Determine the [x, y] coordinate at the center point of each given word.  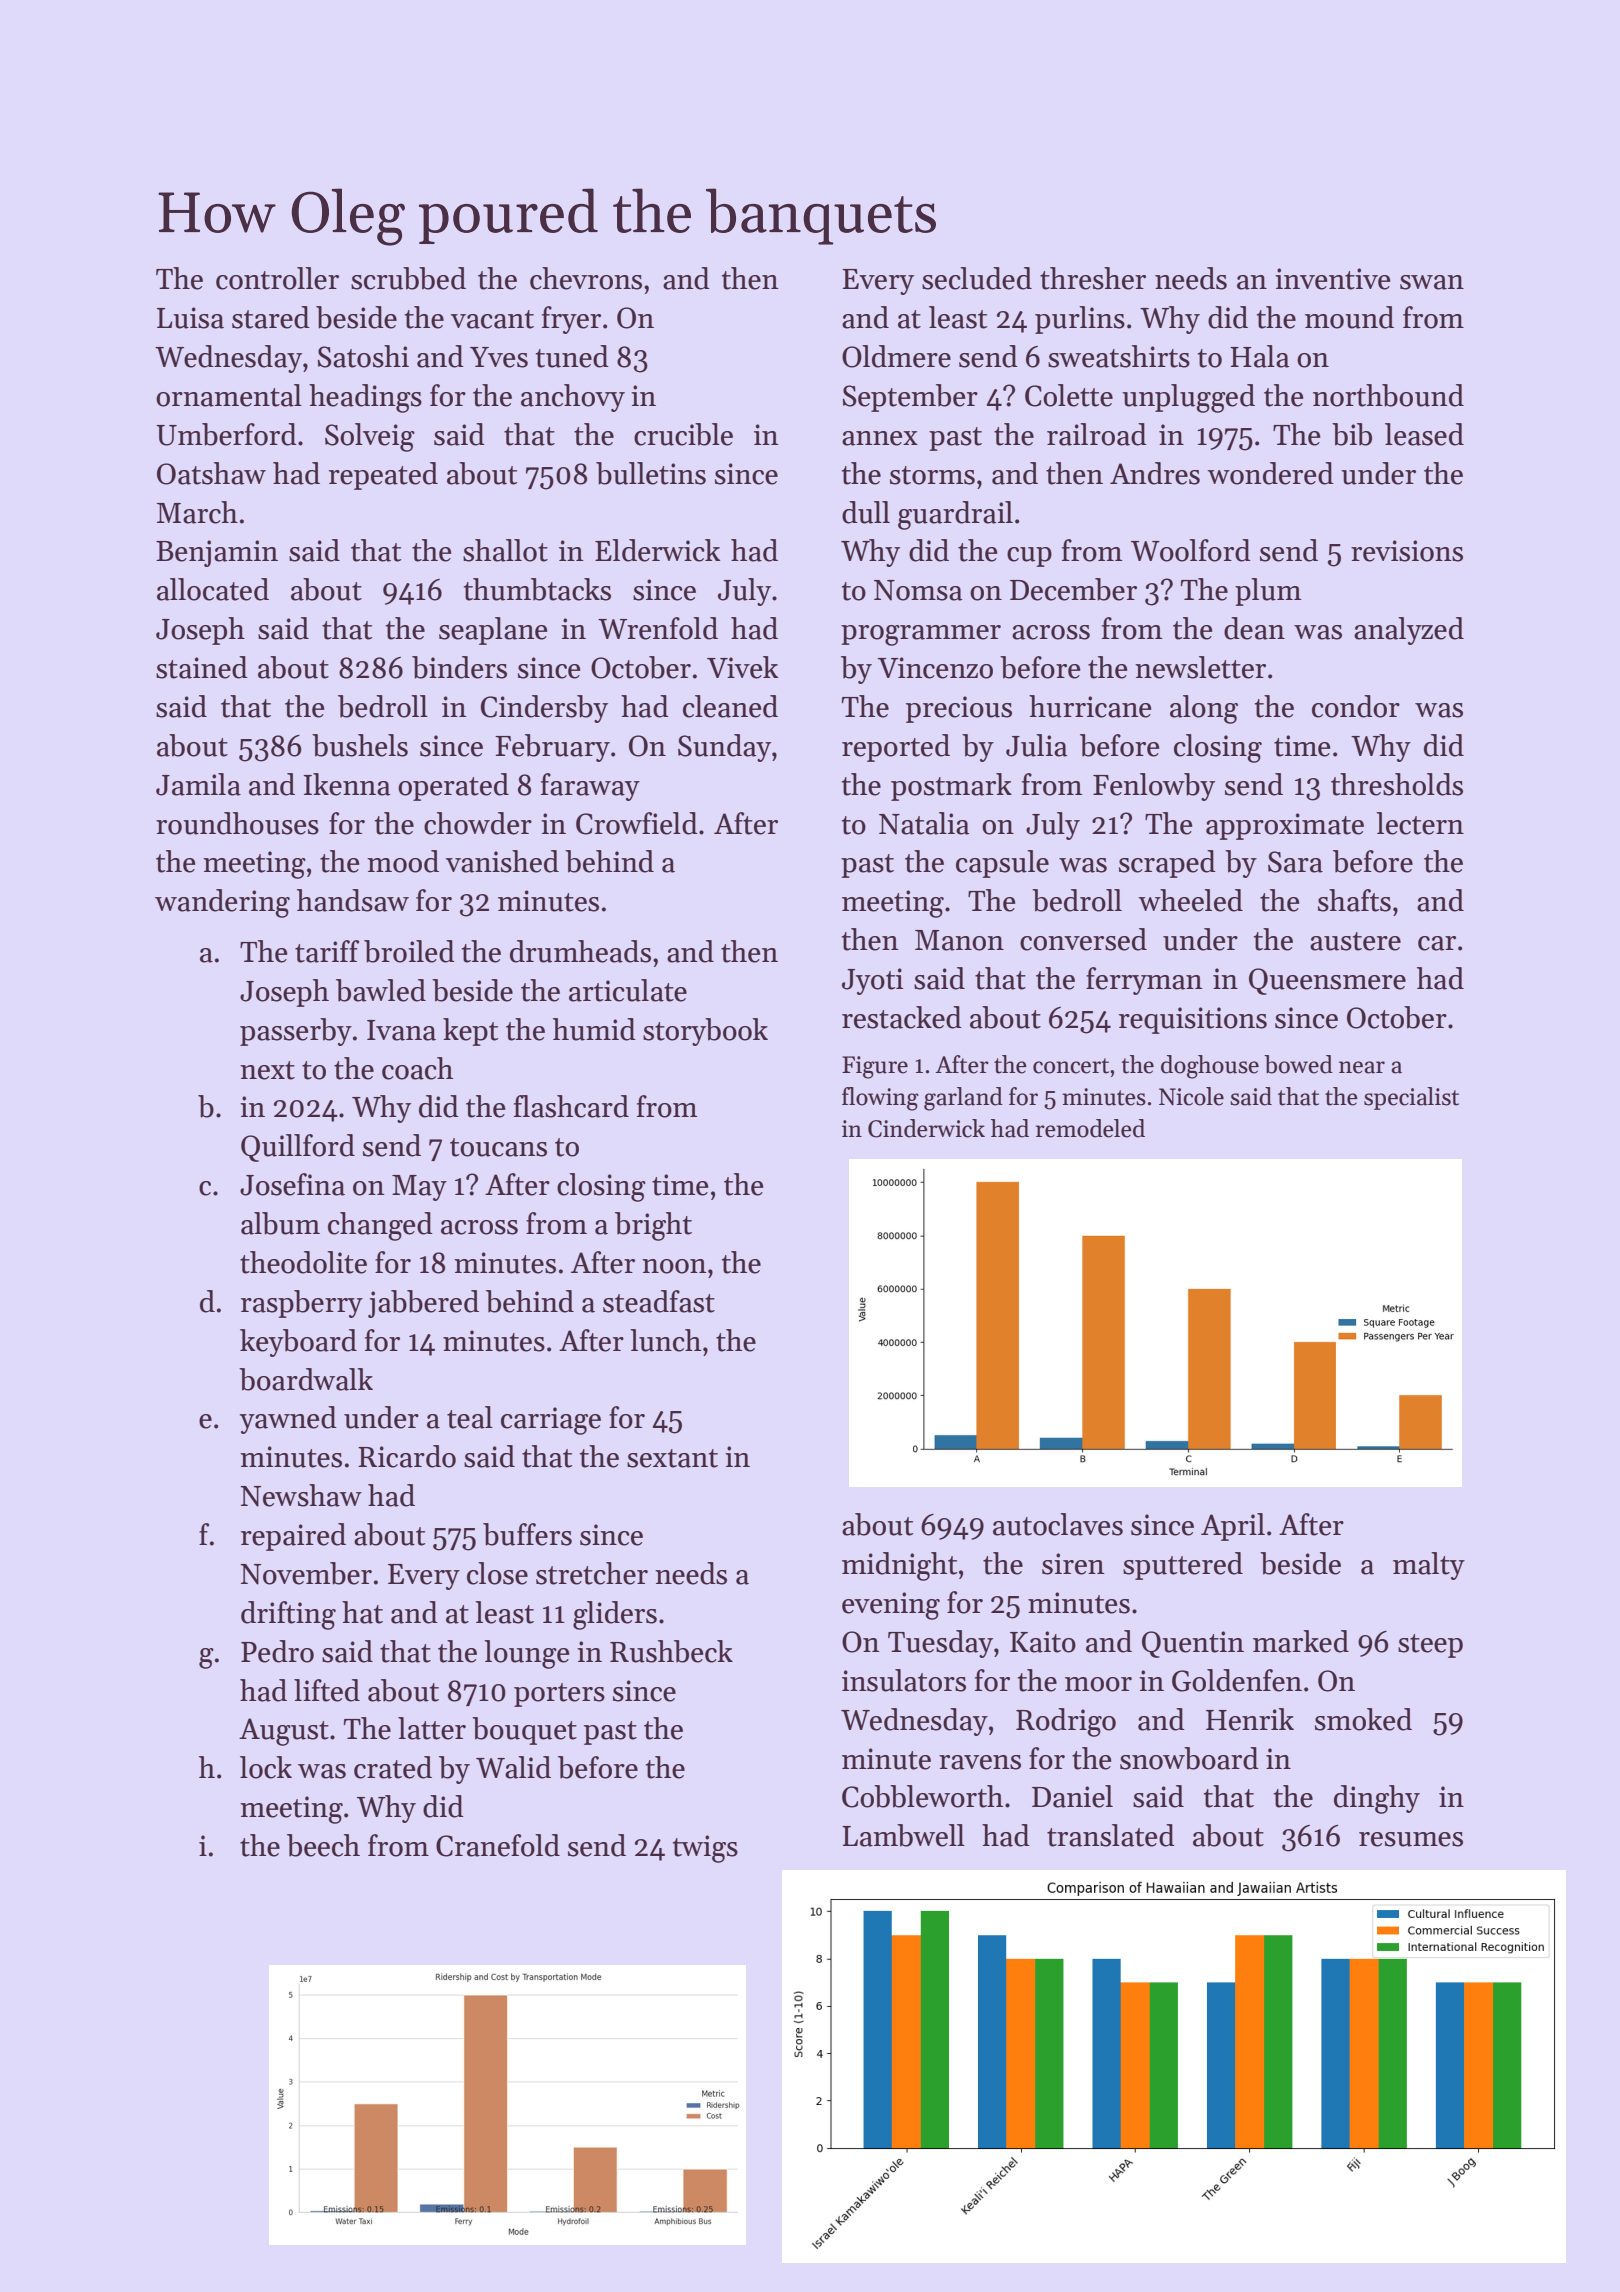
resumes [1411, 1839]
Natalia [924, 823]
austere [1355, 941]
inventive [1332, 279]
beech [323, 1845]
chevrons [586, 278]
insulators [904, 1680]
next [267, 1070]
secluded [977, 278]
